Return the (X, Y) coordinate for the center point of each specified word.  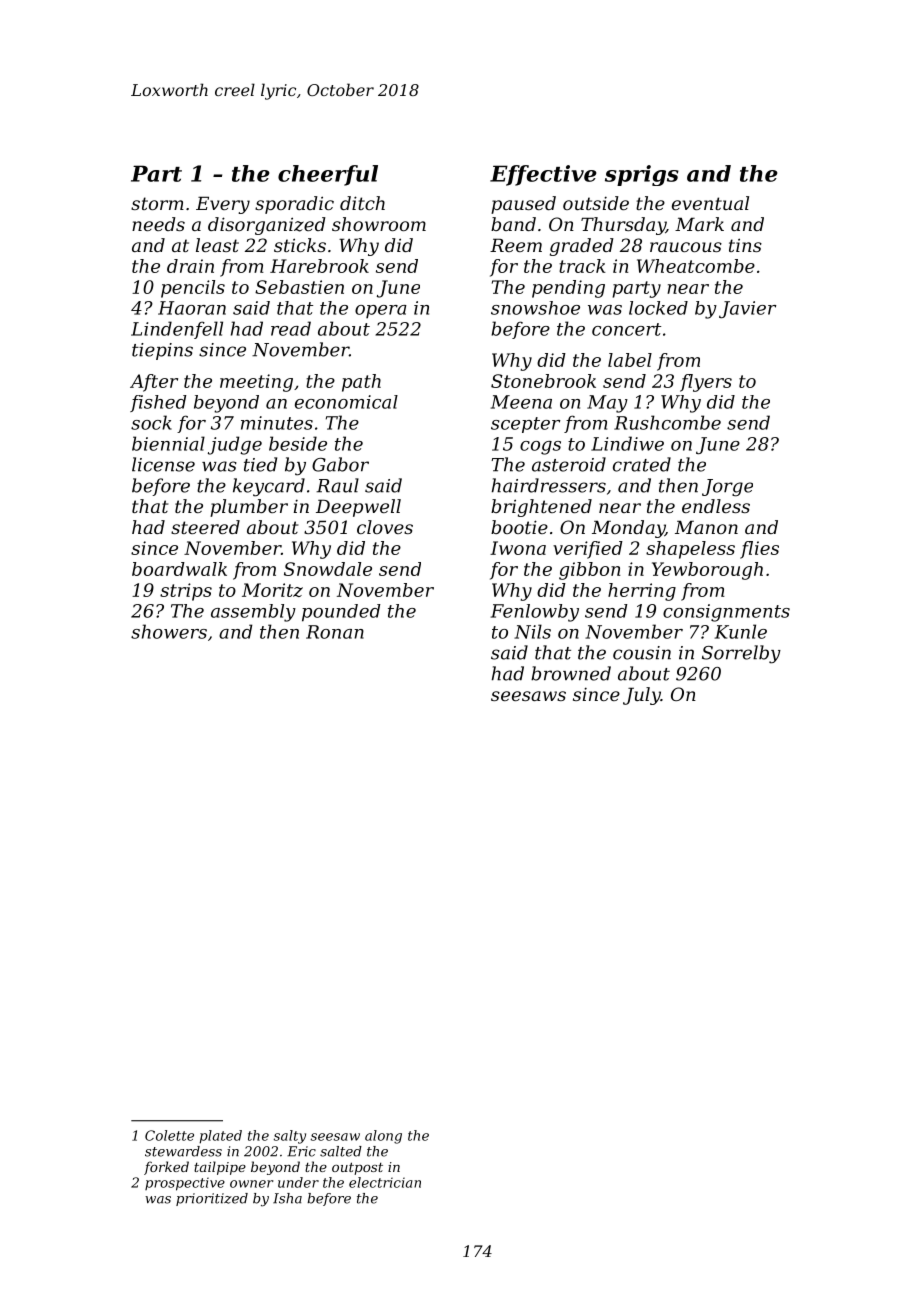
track (582, 266)
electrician (385, 1182)
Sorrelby (741, 654)
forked (166, 1168)
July (642, 696)
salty (290, 1137)
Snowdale (328, 569)
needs (158, 224)
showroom (379, 224)
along (383, 1137)
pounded (341, 613)
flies (759, 550)
